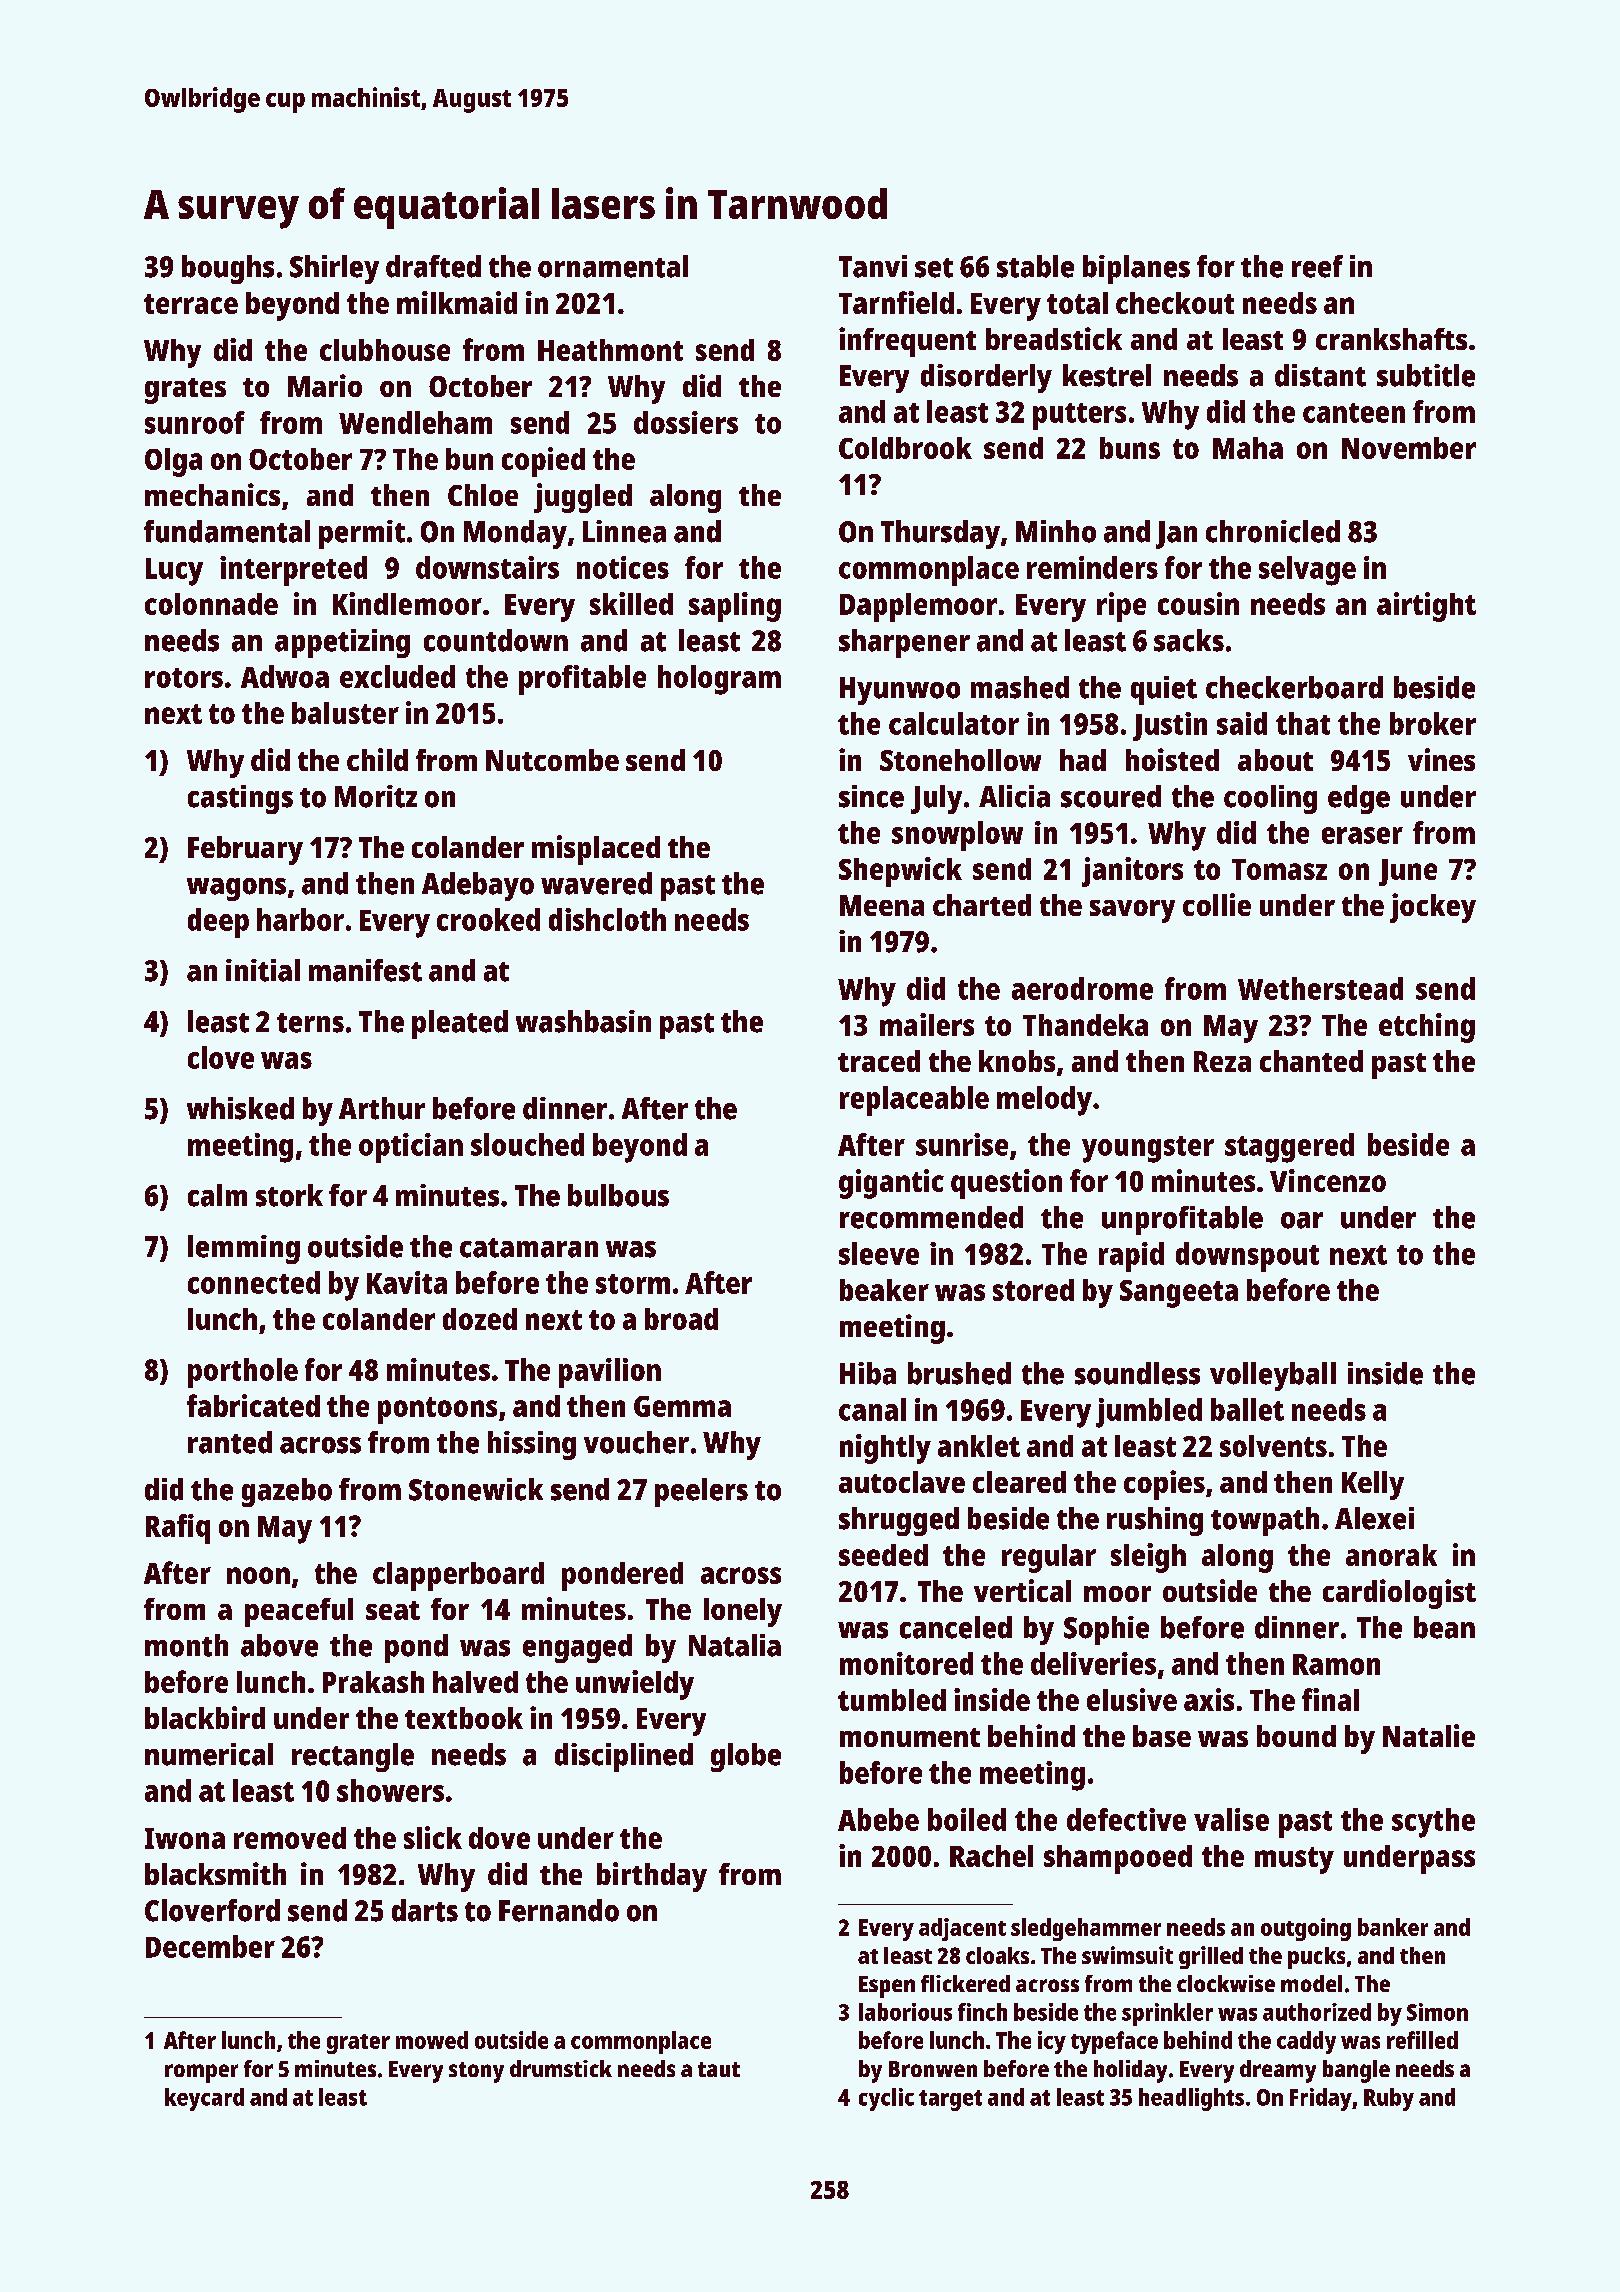  What do you see at coordinates (365, 970) in the screenshot?
I see `manifest` at bounding box center [365, 970].
